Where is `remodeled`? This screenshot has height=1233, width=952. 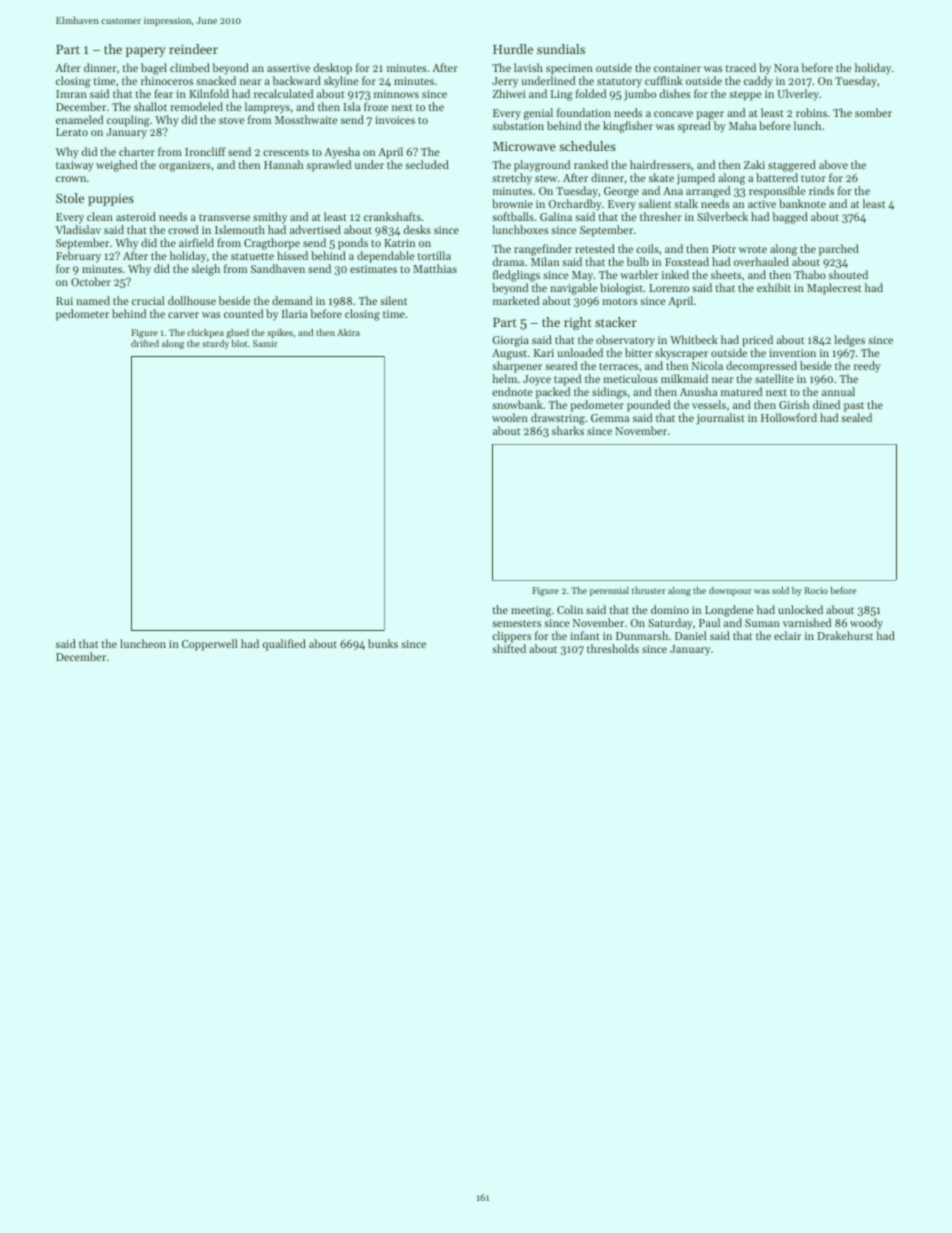
remodeled is located at coordinates (196, 106).
